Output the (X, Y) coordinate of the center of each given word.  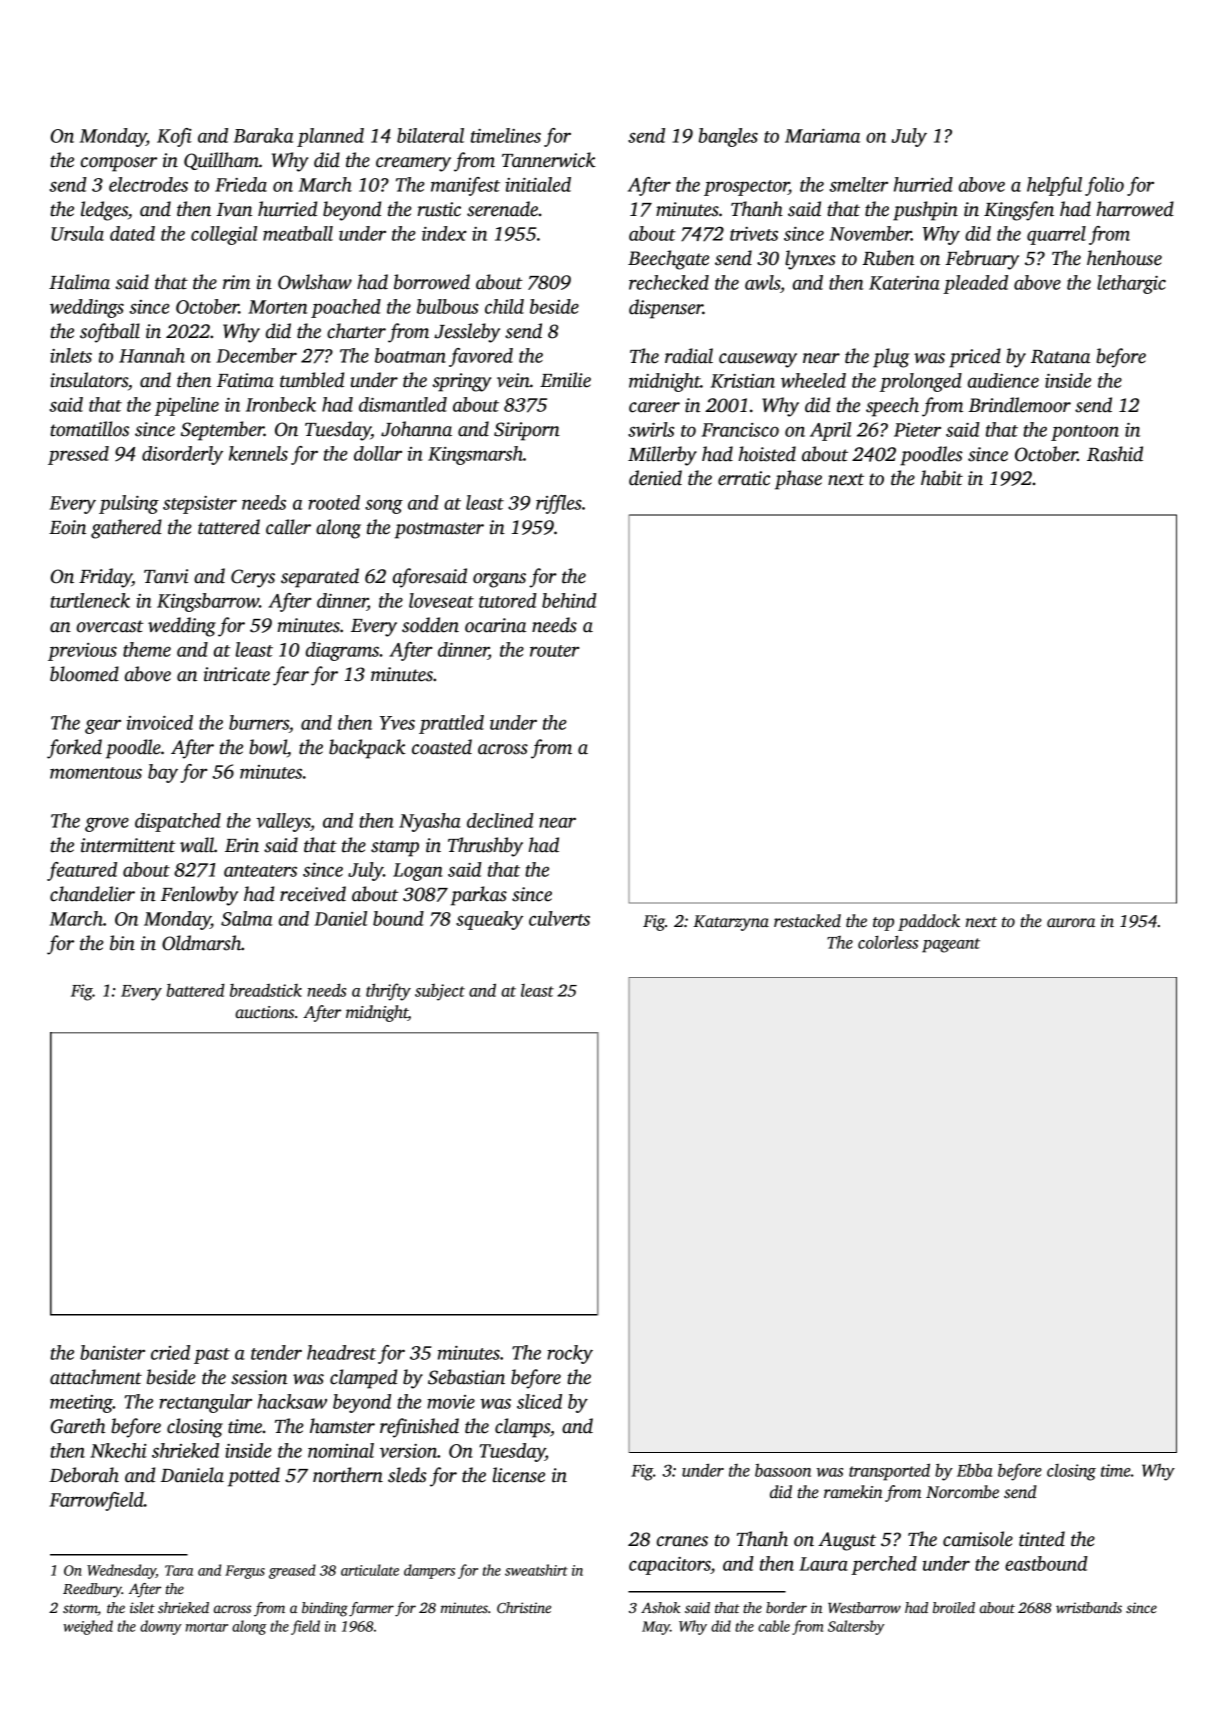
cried (170, 1352)
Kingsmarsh (475, 455)
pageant (951, 945)
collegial (224, 235)
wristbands (1089, 1607)
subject (440, 992)
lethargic (1131, 284)
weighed (88, 1627)
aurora (1071, 923)
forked (74, 749)
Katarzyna (731, 923)
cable (774, 1626)
